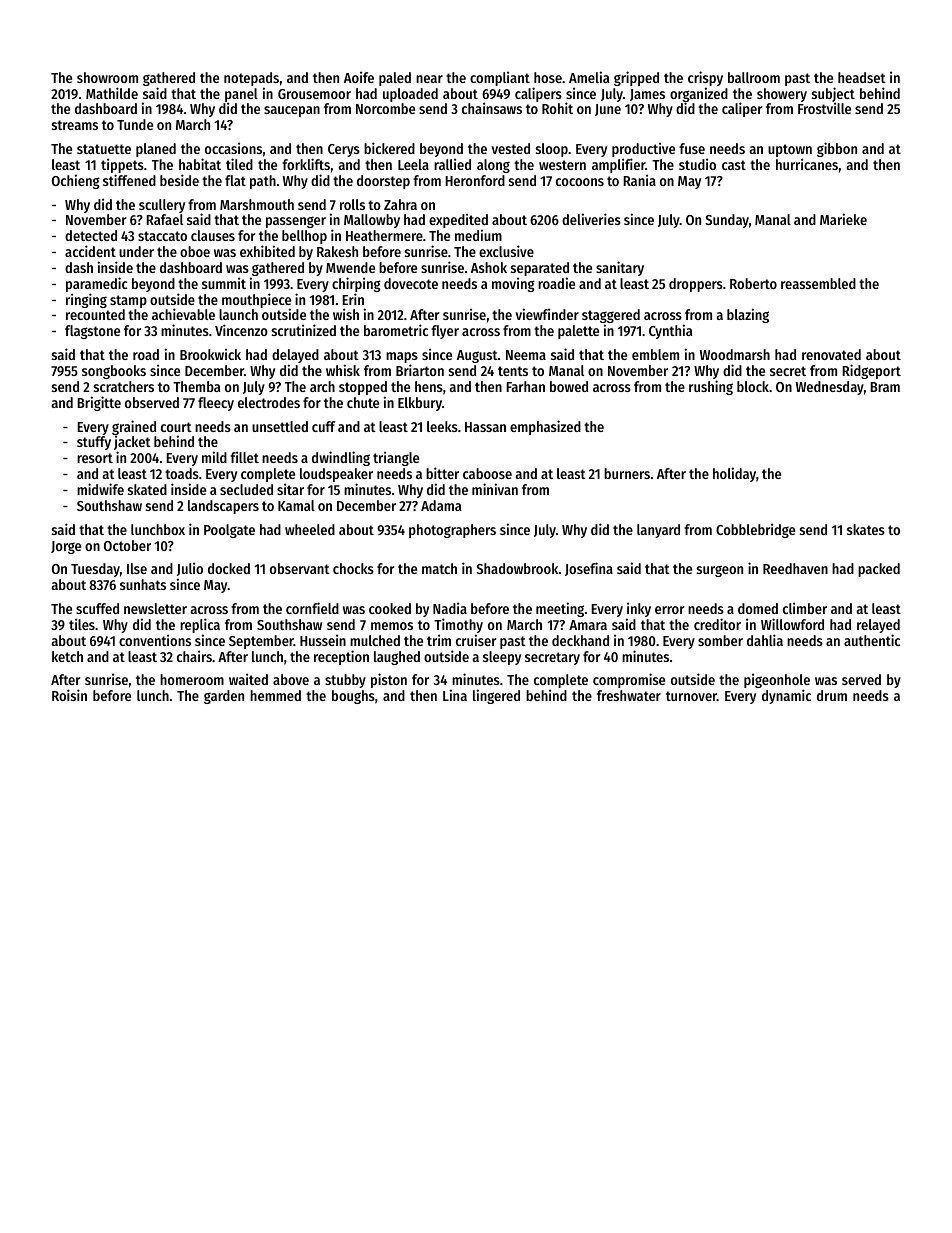 Image resolution: width=952 pixels, height=1233 pixels. What do you see at coordinates (69, 695) in the screenshot?
I see `Roisin` at bounding box center [69, 695].
